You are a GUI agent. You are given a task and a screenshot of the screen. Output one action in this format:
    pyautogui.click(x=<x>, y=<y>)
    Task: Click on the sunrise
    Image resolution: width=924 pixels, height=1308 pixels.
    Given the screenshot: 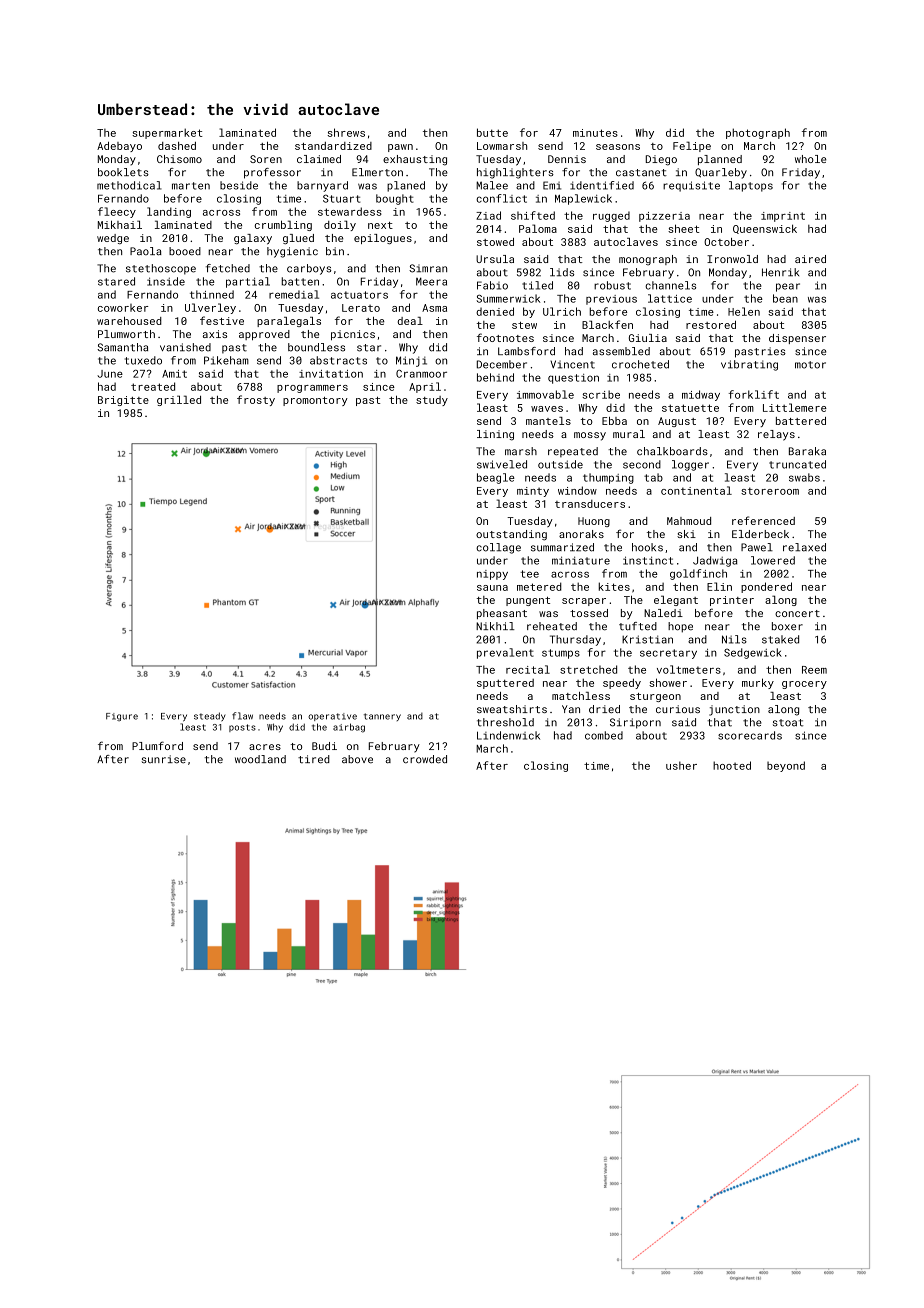 What is the action you would take?
    pyautogui.click(x=164, y=759)
